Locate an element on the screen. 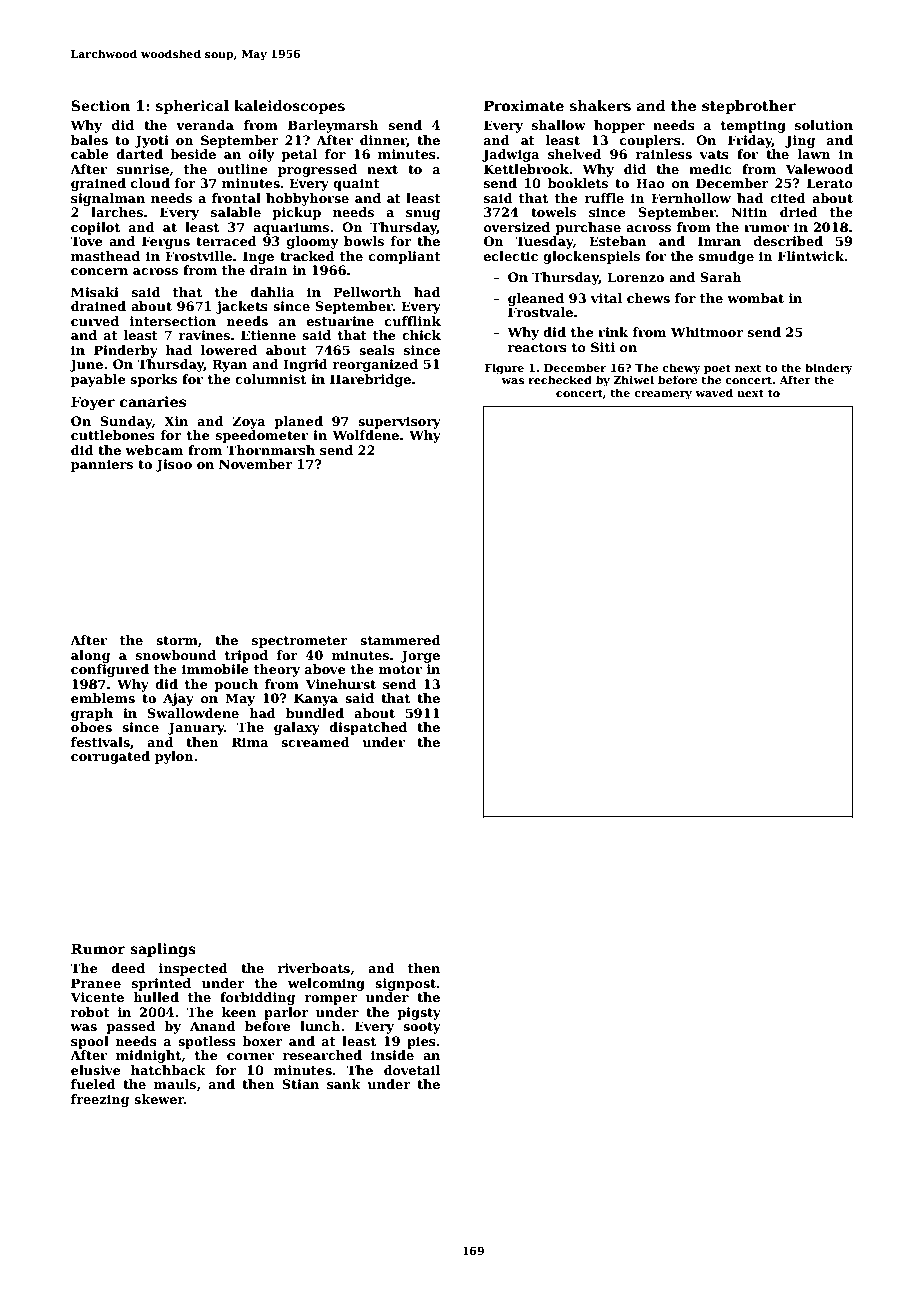 Image resolution: width=924 pixels, height=1308 pixels. Wolfdene is located at coordinates (366, 435).
